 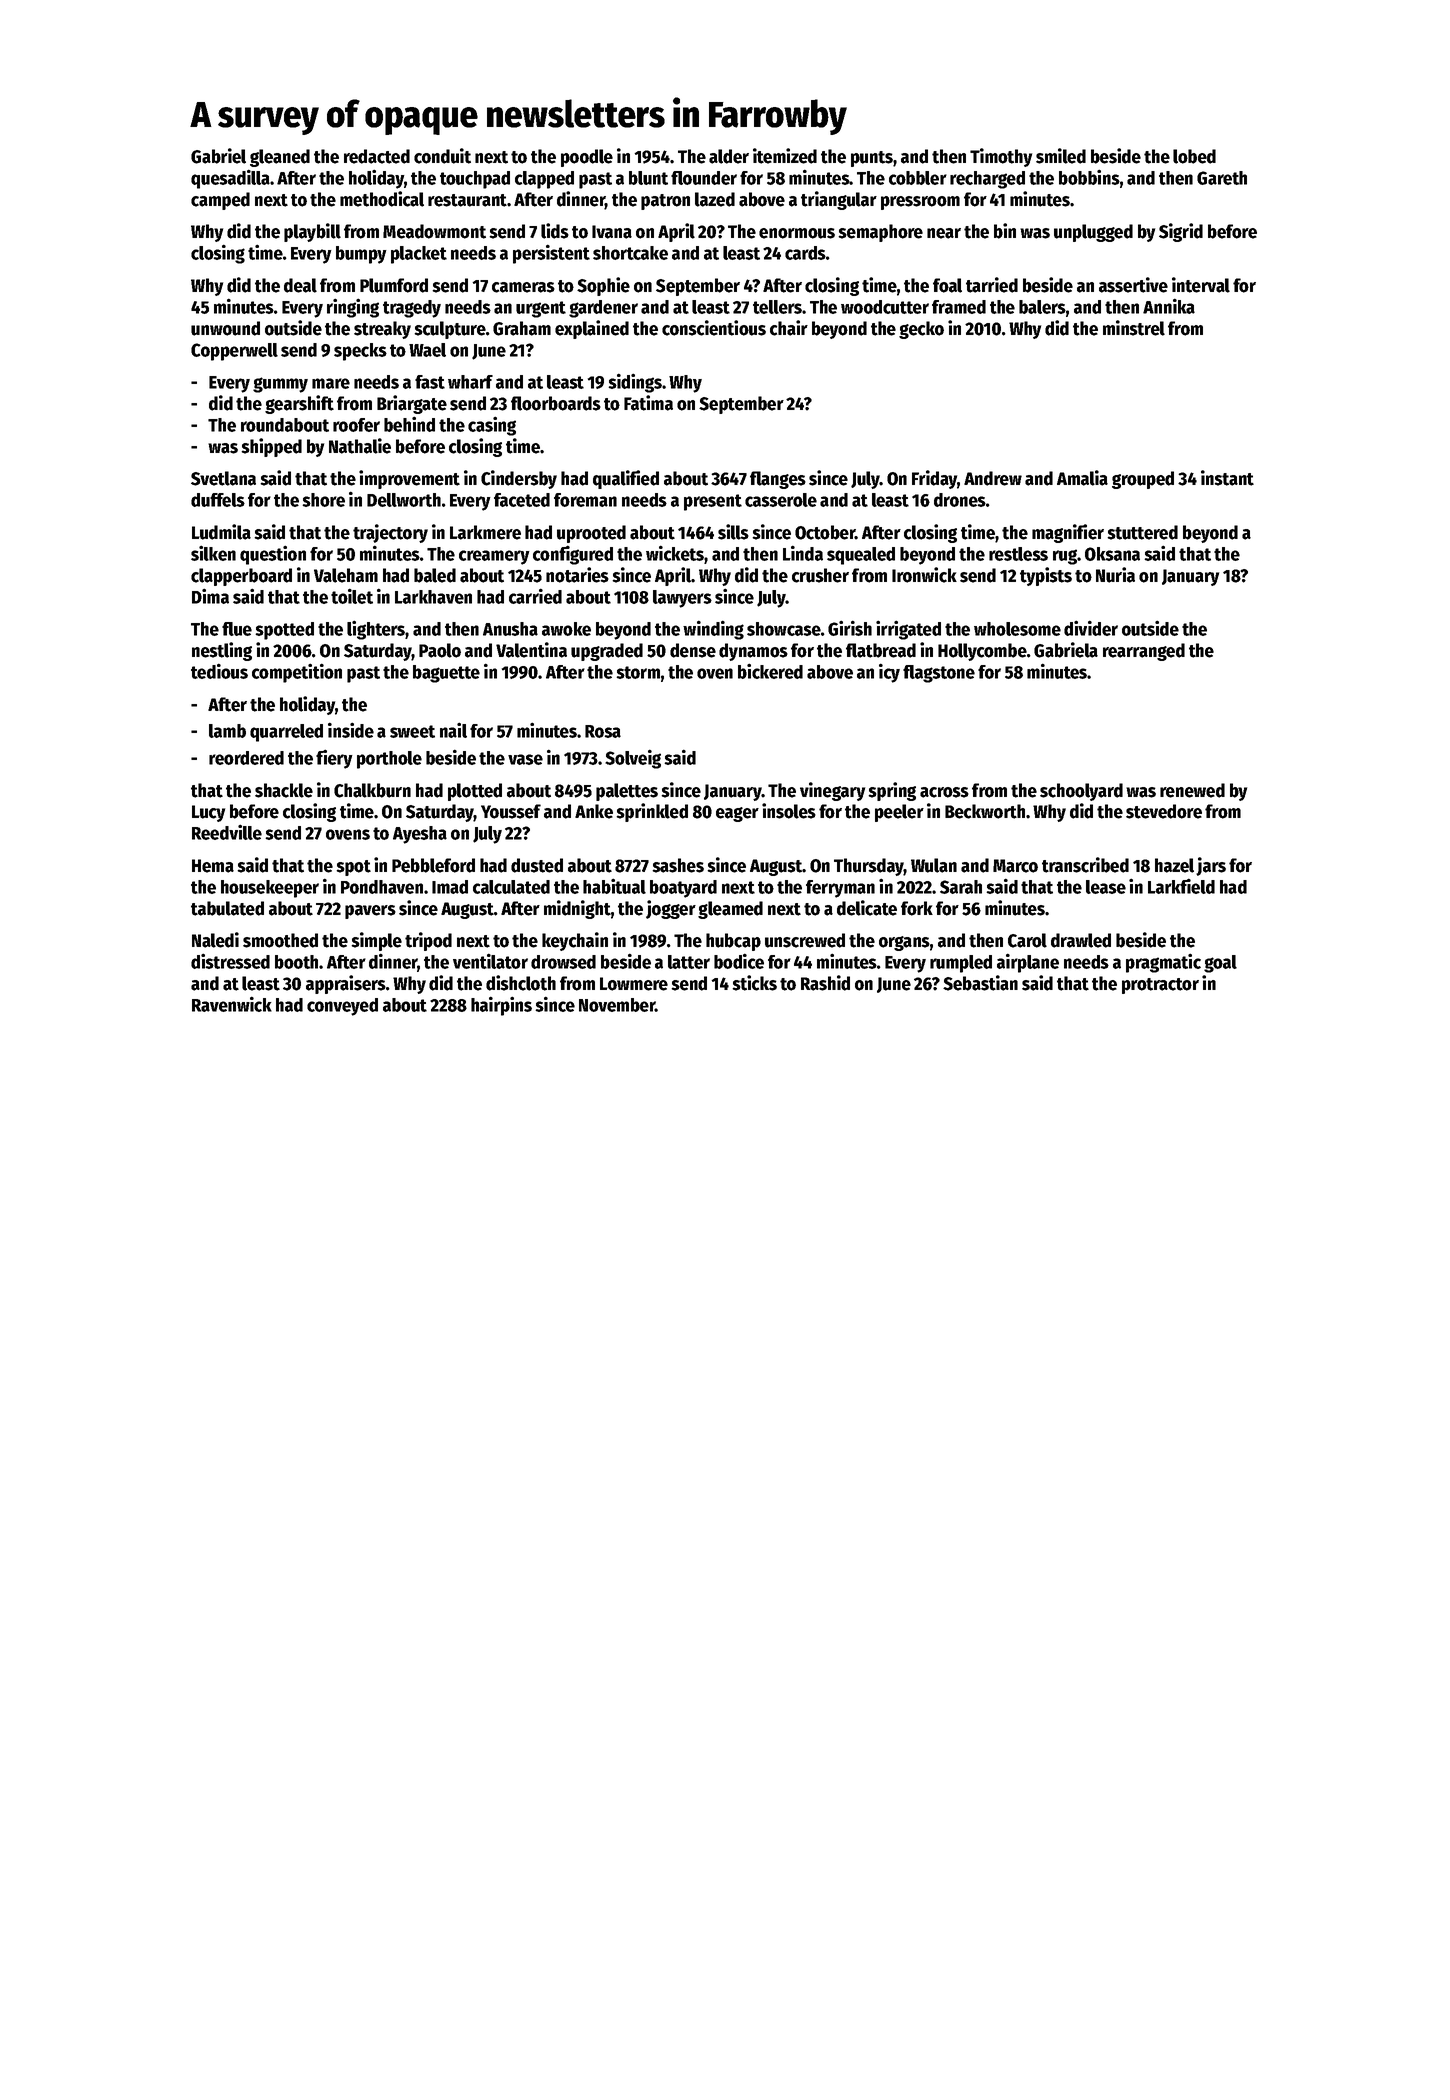 What do you see at coordinates (1134, 328) in the screenshot?
I see `minstrel` at bounding box center [1134, 328].
